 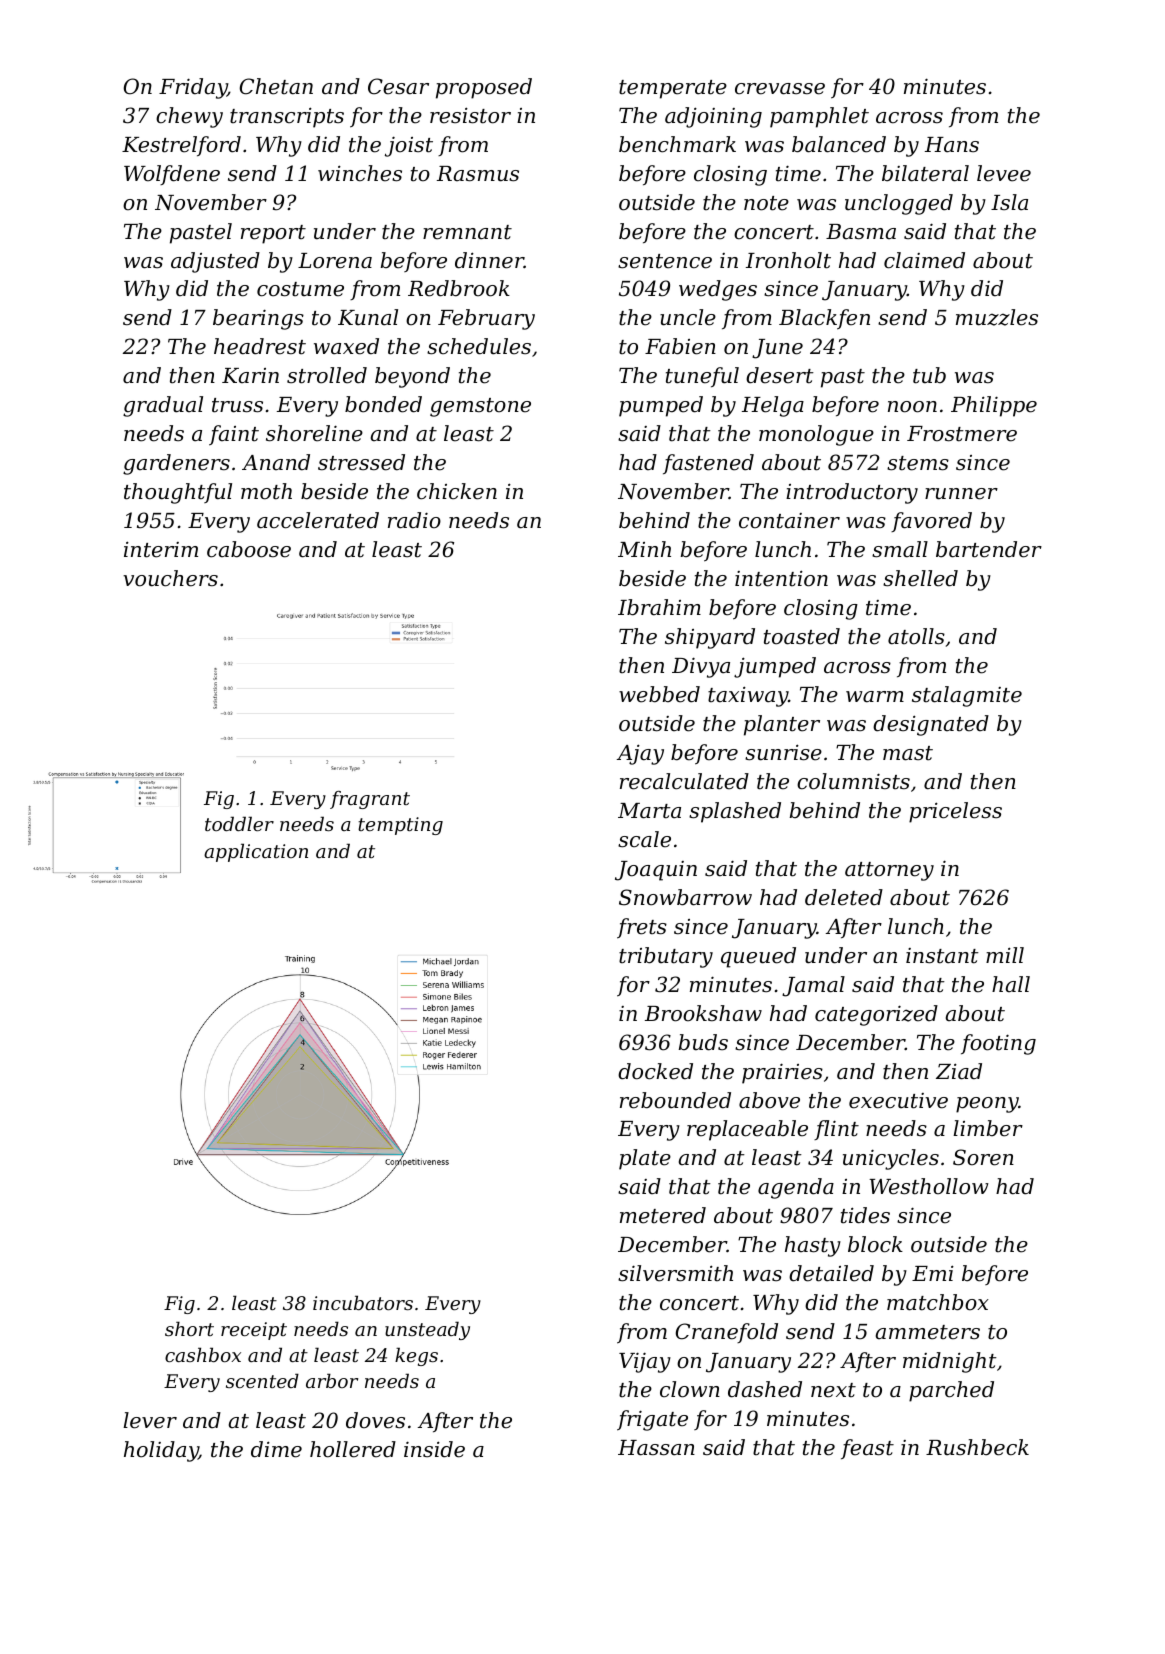 What do you see at coordinates (865, 1215) in the screenshot?
I see `tides` at bounding box center [865, 1215].
